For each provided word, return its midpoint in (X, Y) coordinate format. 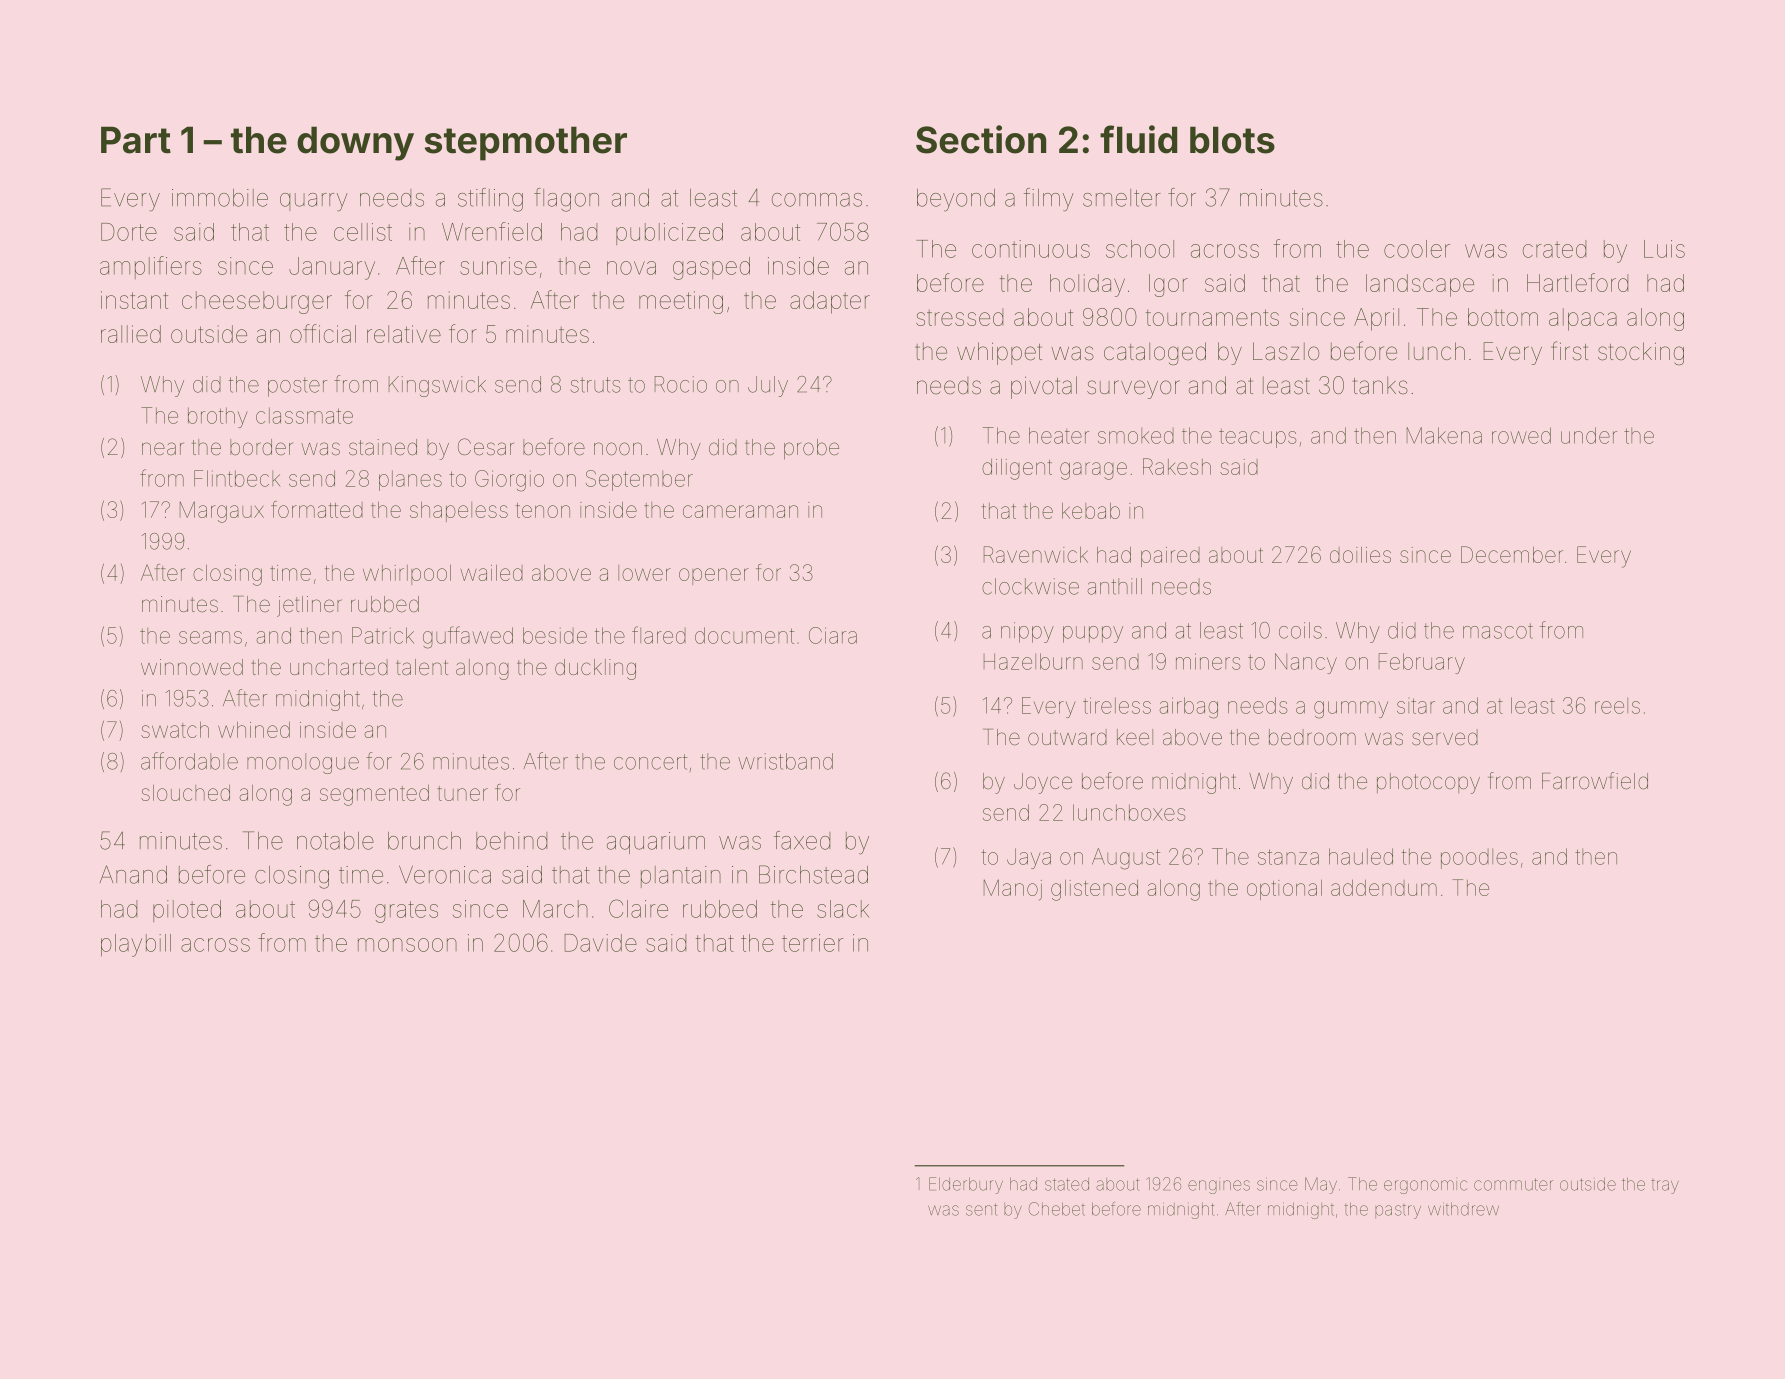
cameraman (740, 511)
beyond (956, 200)
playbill (136, 945)
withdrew (1463, 1209)
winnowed (192, 667)
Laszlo (1286, 351)
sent (982, 1209)
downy (355, 143)
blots (1232, 140)
